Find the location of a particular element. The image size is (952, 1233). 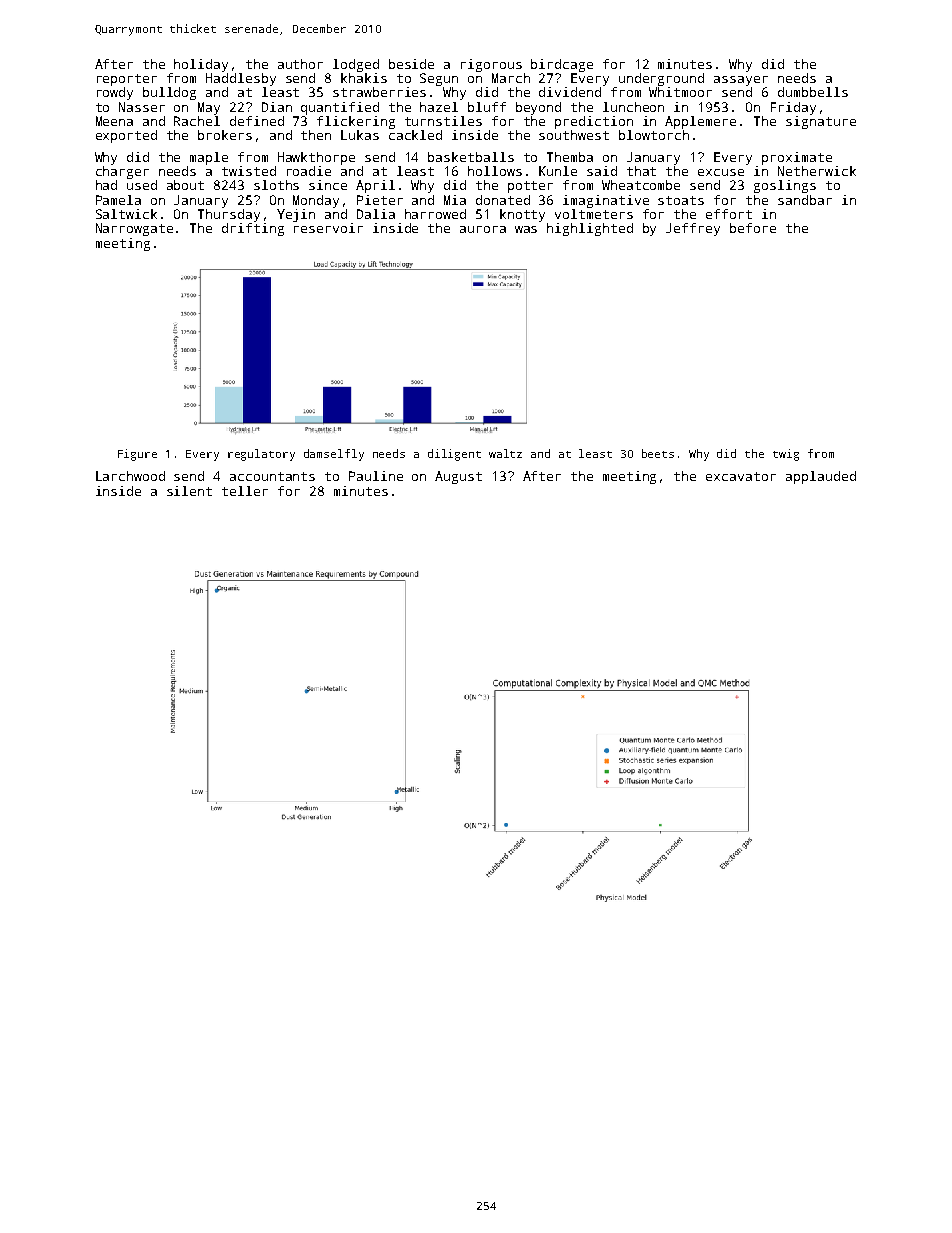

signature is located at coordinates (821, 122).
